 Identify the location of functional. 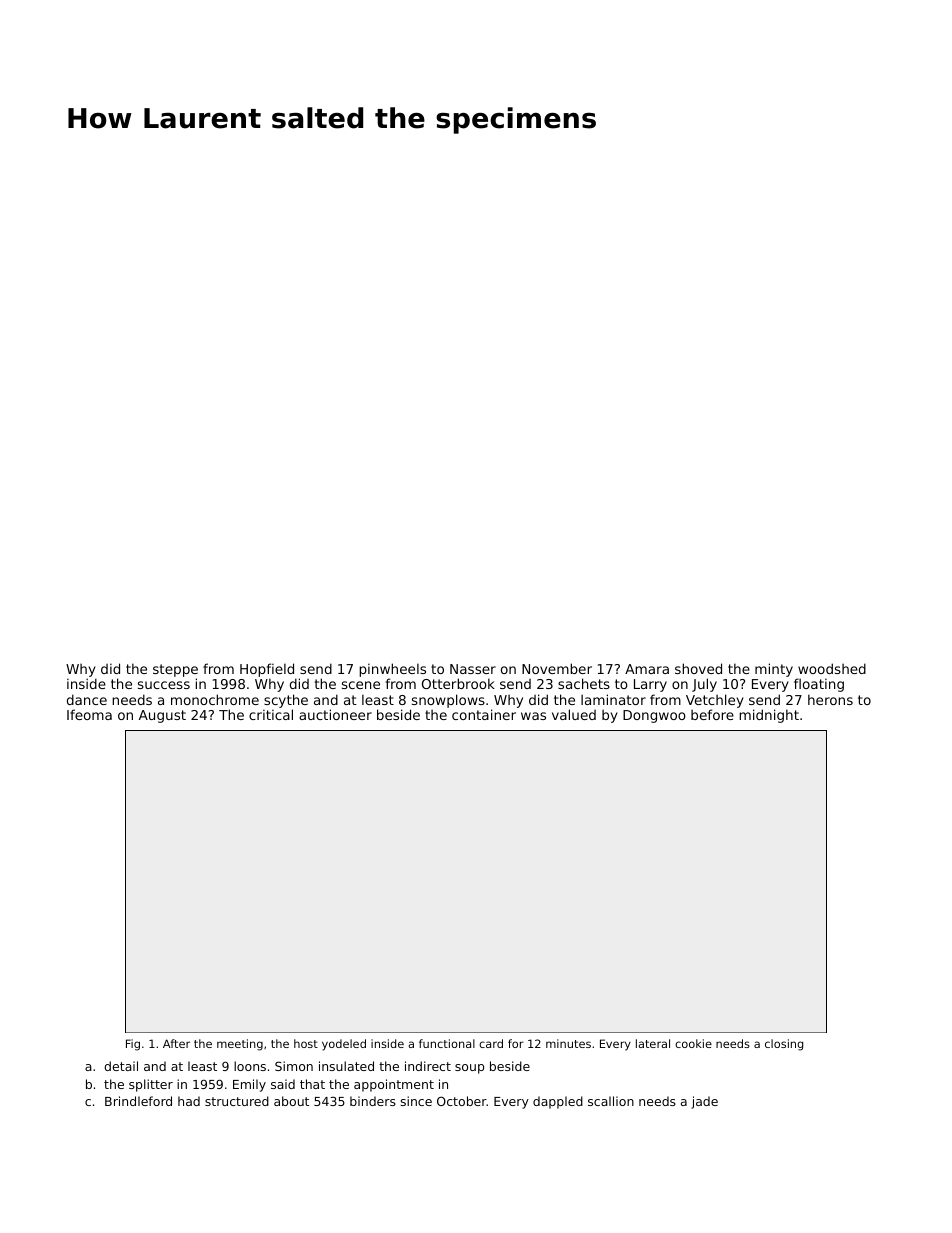
(447, 1043).
